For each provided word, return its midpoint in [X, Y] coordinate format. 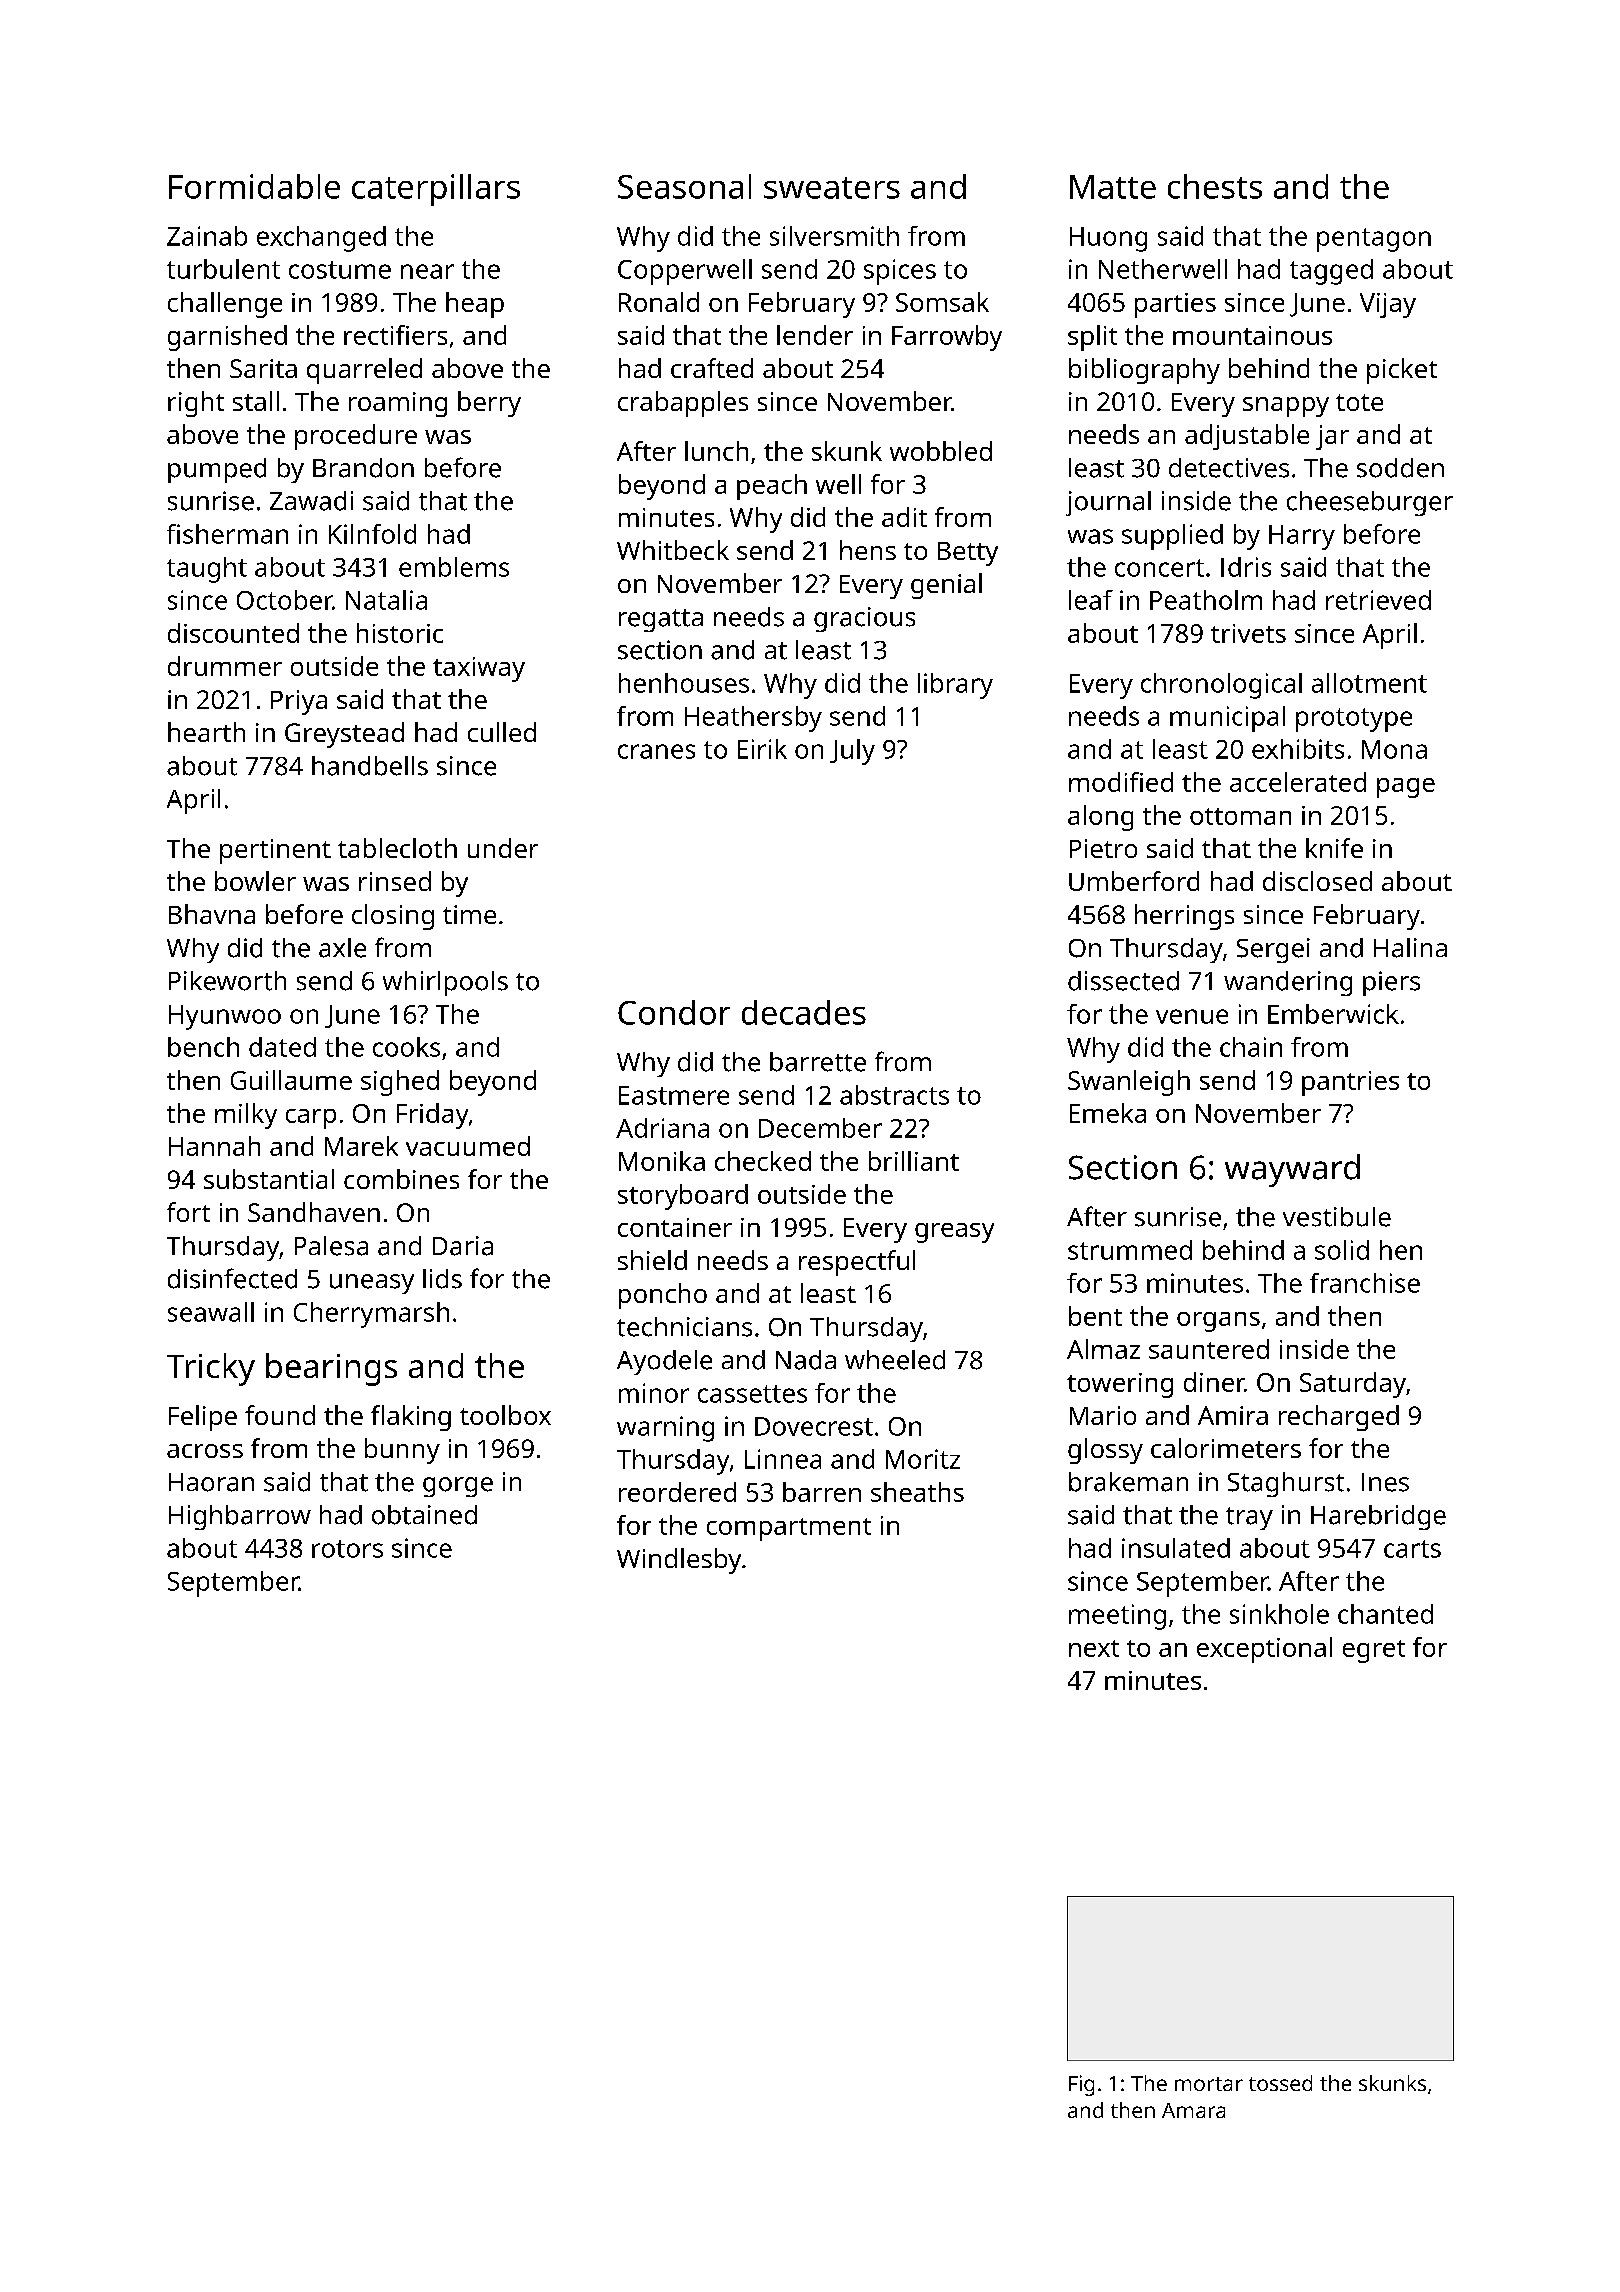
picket [1402, 371]
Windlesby [679, 1561]
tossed [1280, 2083]
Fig [1081, 2085]
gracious [864, 619]
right [196, 404]
